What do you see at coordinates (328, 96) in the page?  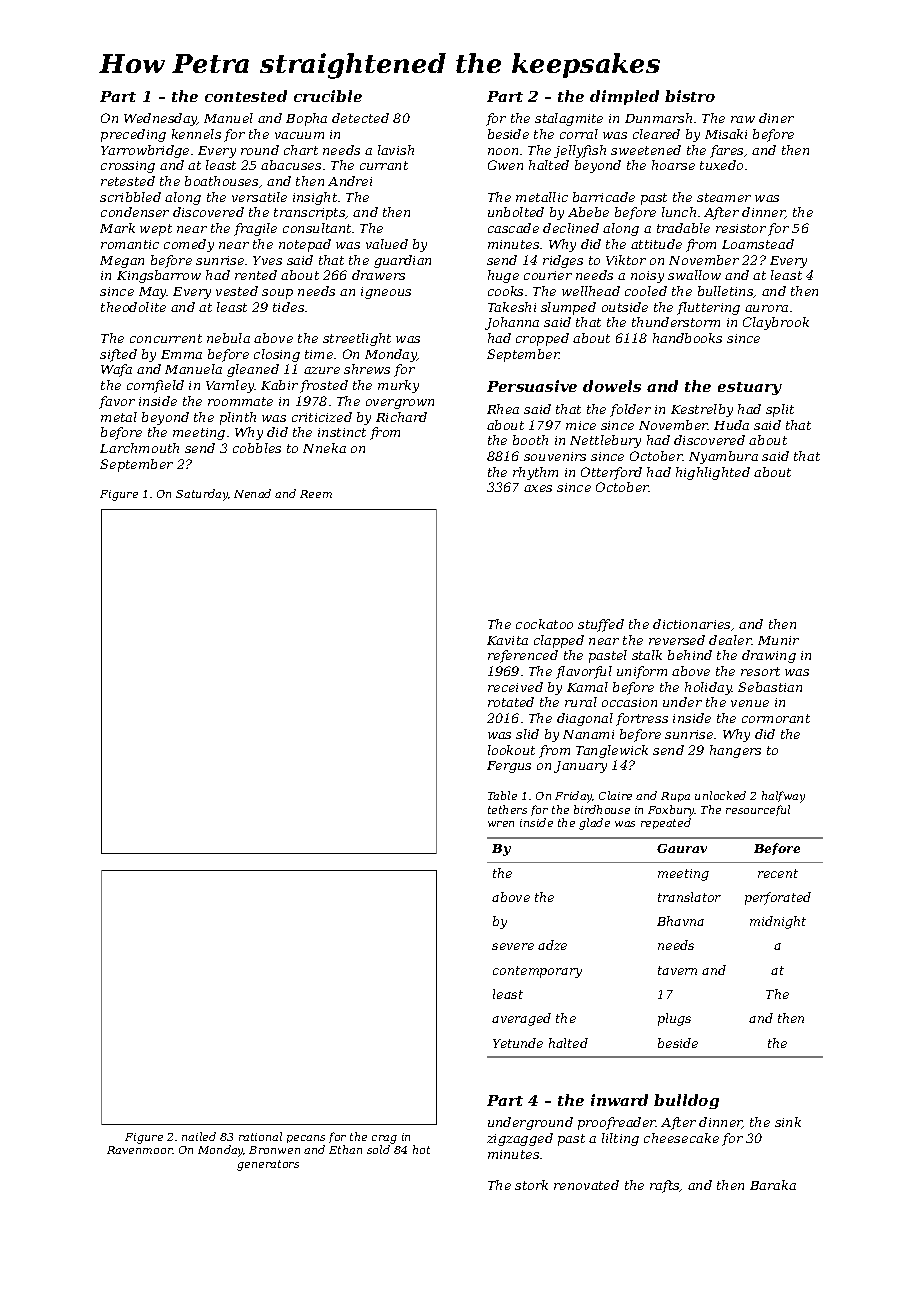 I see `crucible` at bounding box center [328, 96].
